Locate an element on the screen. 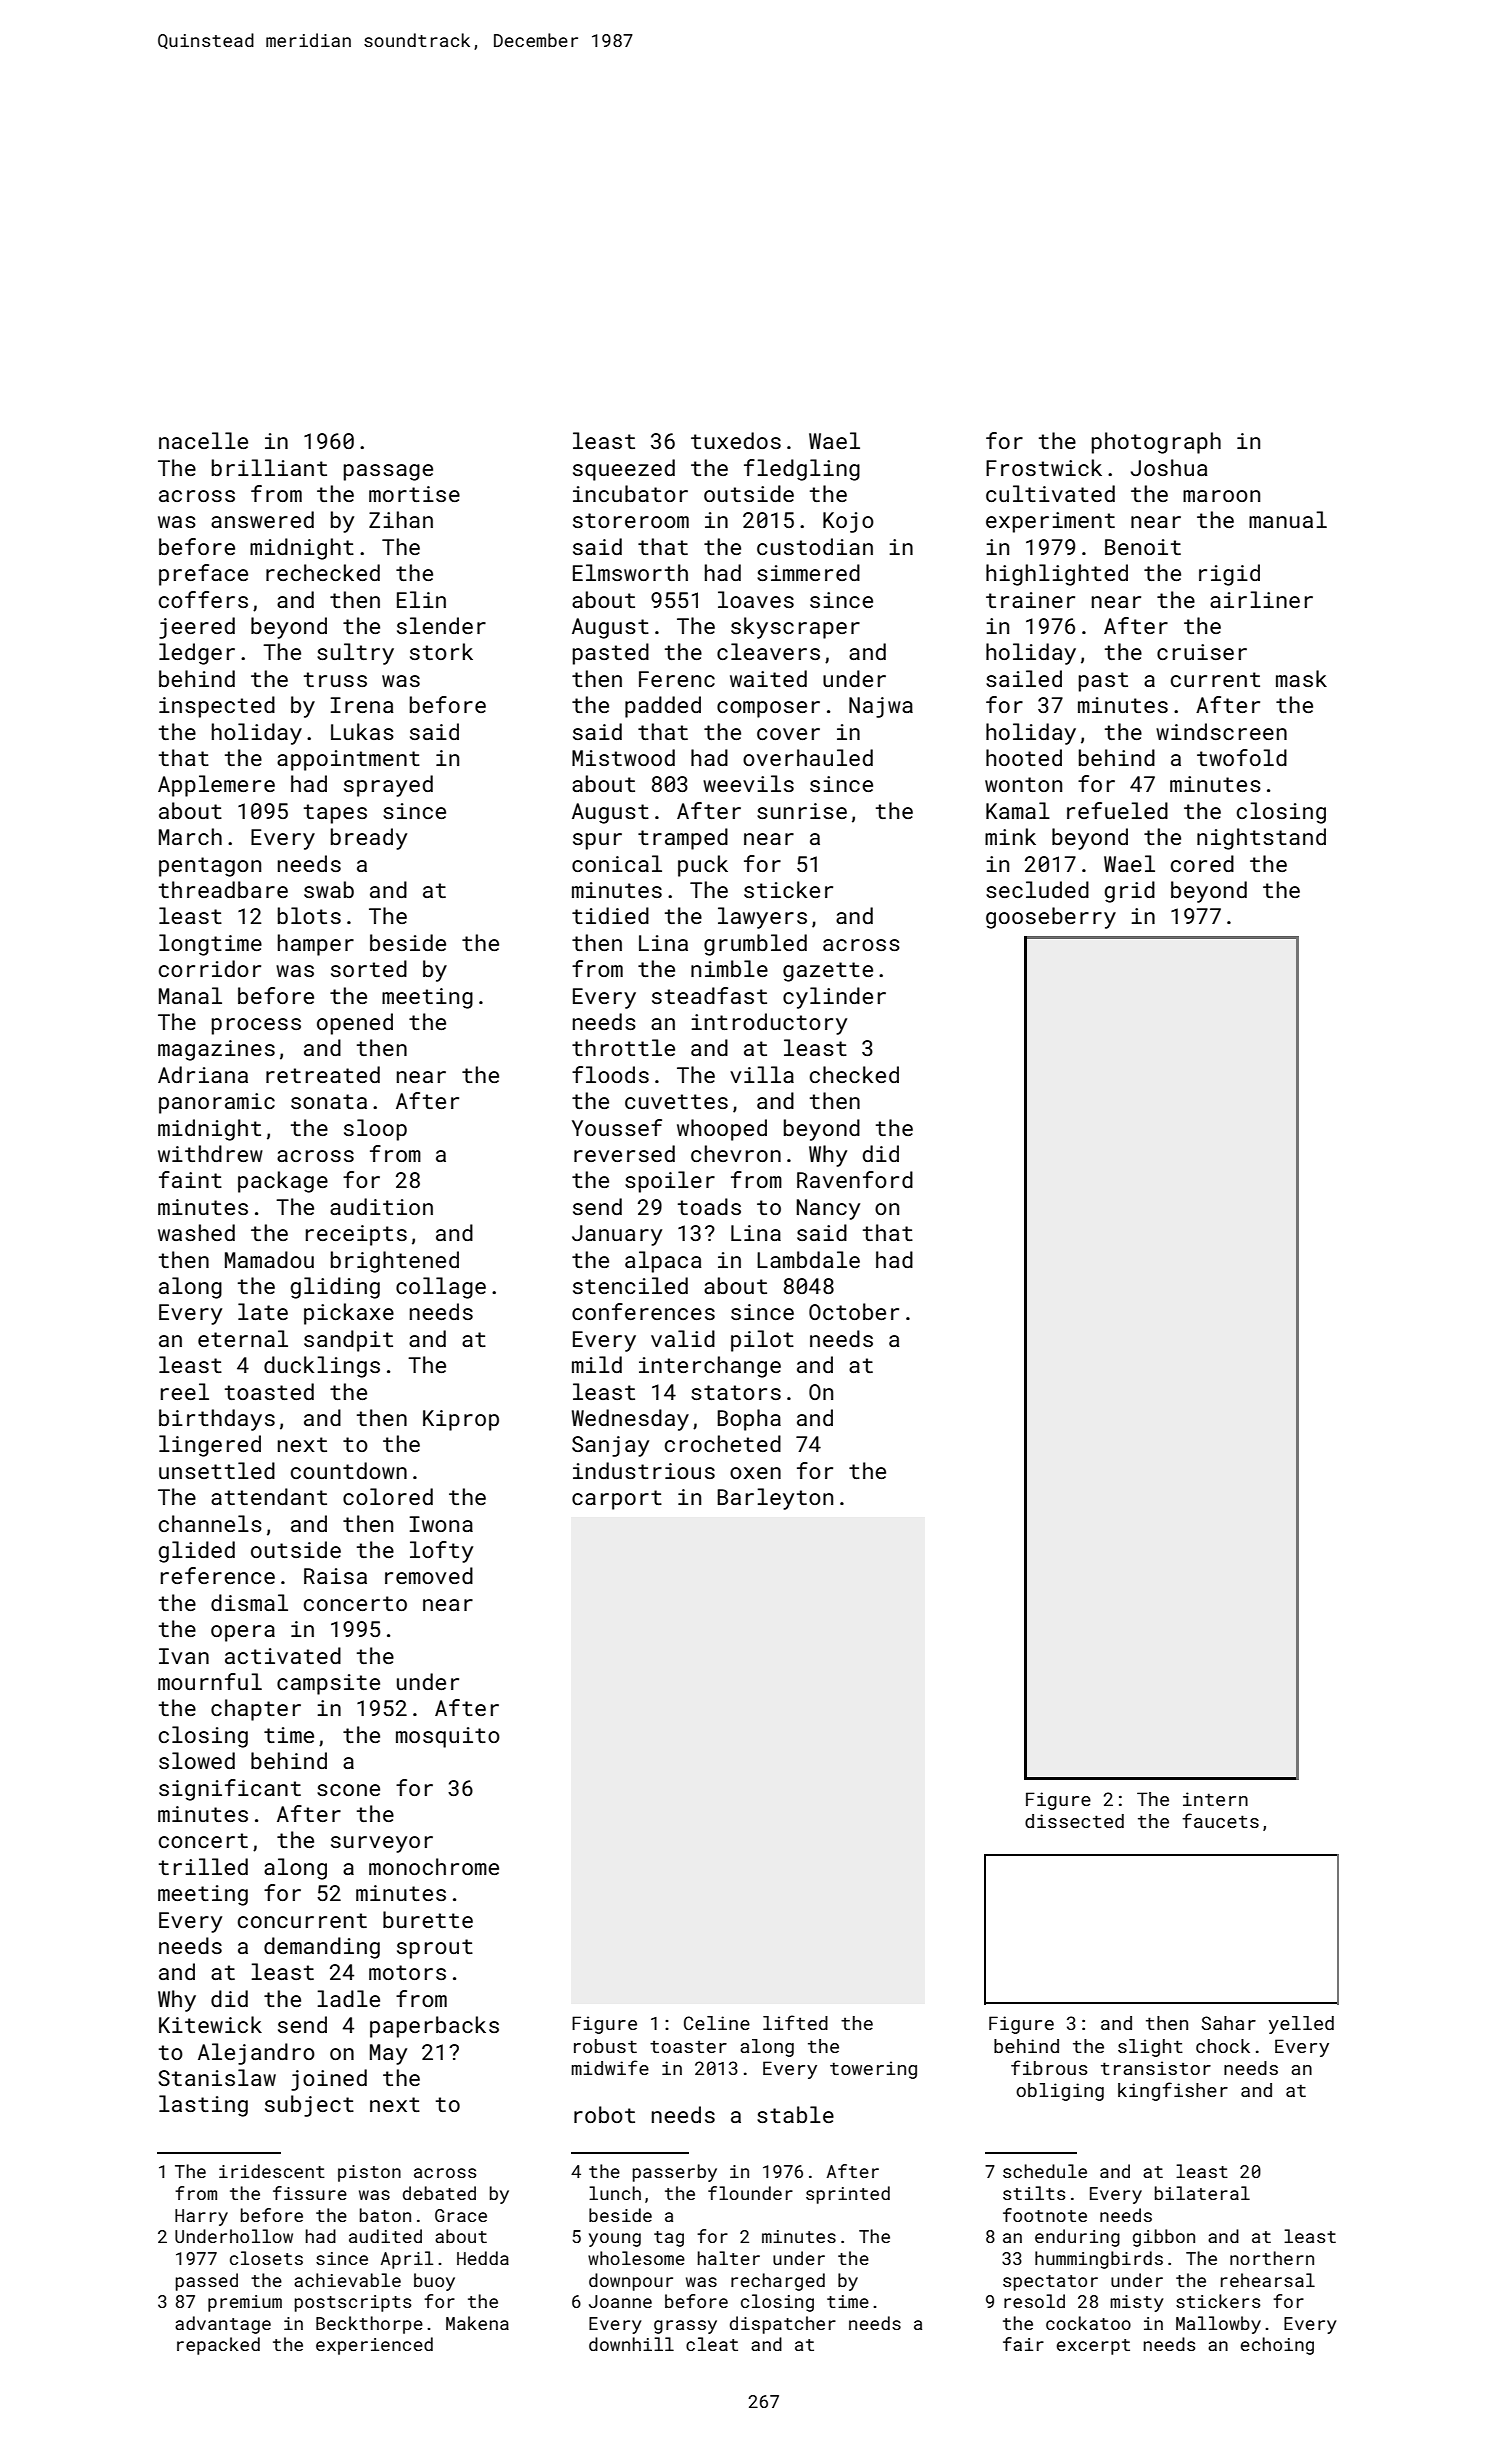 The width and height of the screenshot is (1496, 2464). skyscraper is located at coordinates (795, 628).
